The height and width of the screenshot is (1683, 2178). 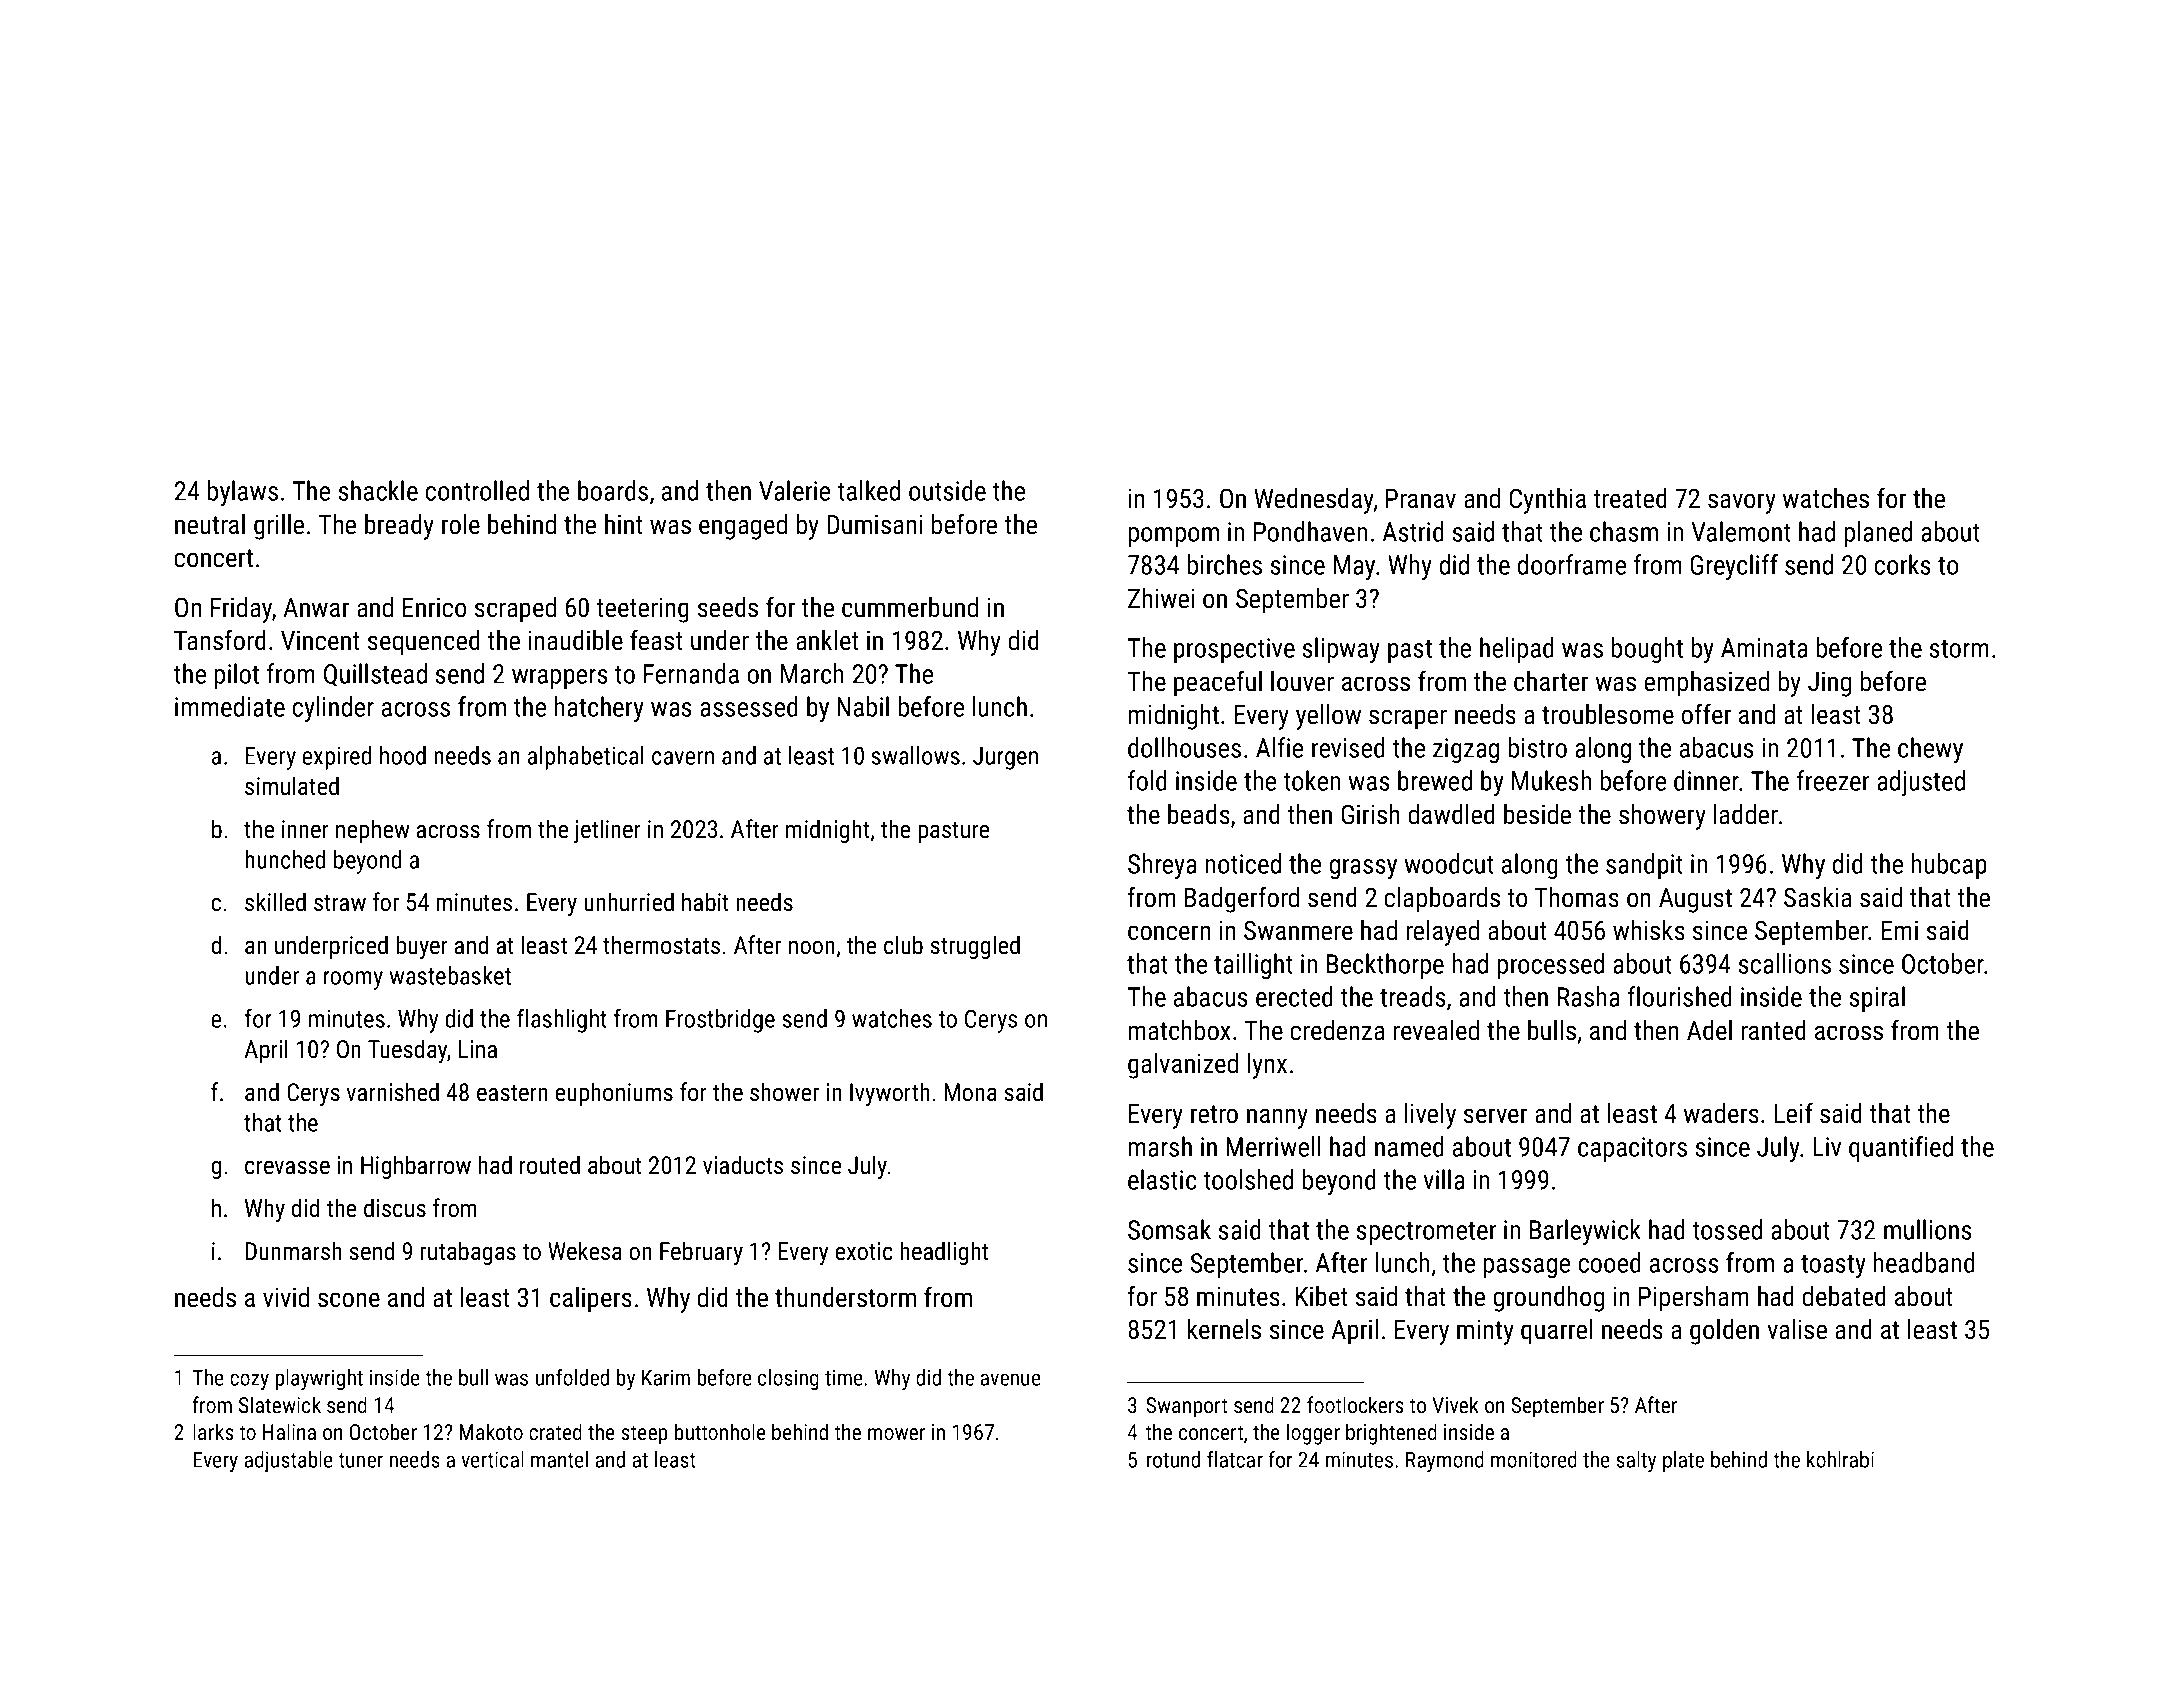 What do you see at coordinates (1632, 1149) in the screenshot?
I see `capacitors` at bounding box center [1632, 1149].
